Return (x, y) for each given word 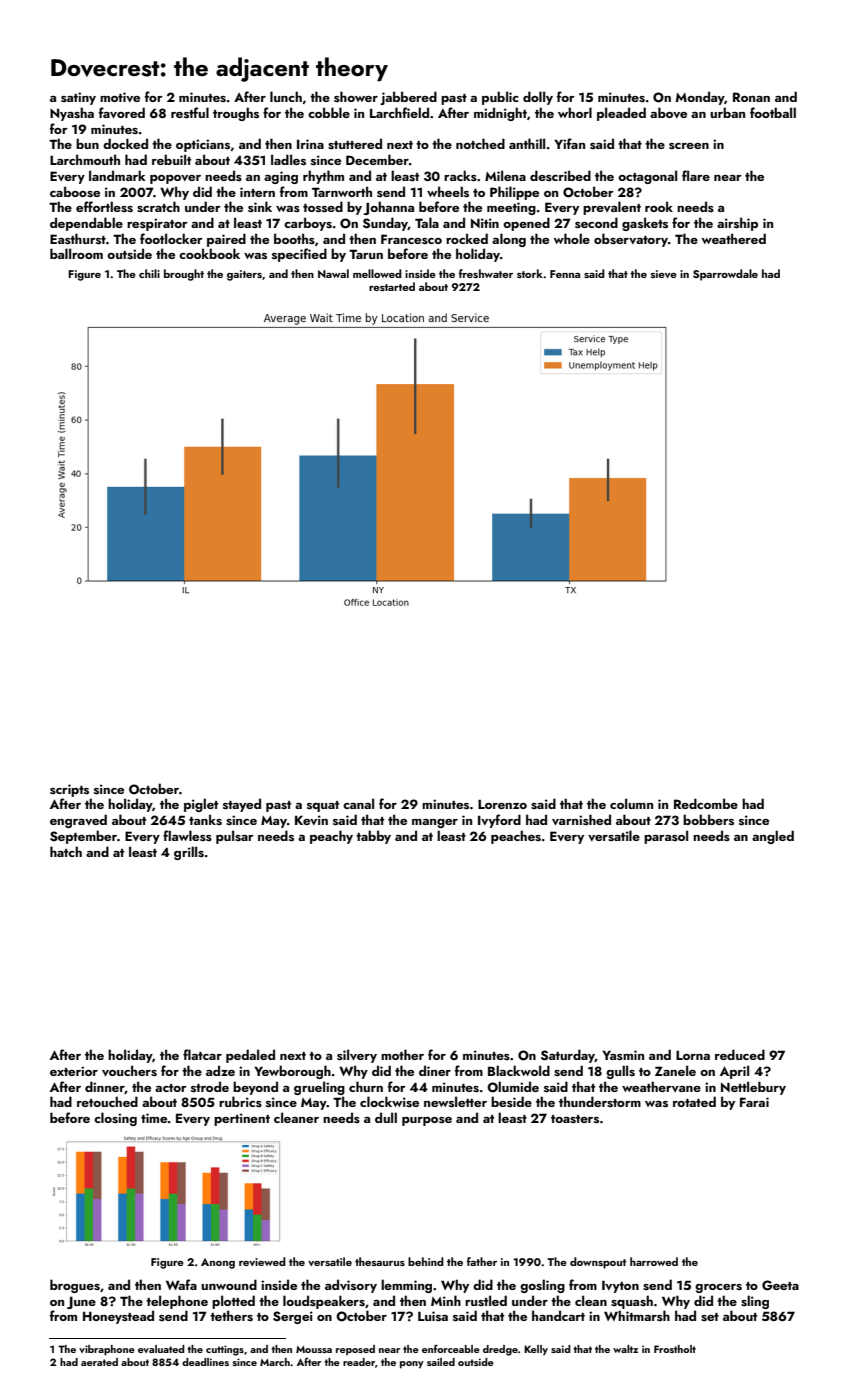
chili (149, 273)
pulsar (235, 837)
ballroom (76, 253)
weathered (733, 238)
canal (358, 803)
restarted (392, 286)
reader (359, 1362)
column (631, 803)
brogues (75, 1286)
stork (530, 273)
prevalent (612, 208)
